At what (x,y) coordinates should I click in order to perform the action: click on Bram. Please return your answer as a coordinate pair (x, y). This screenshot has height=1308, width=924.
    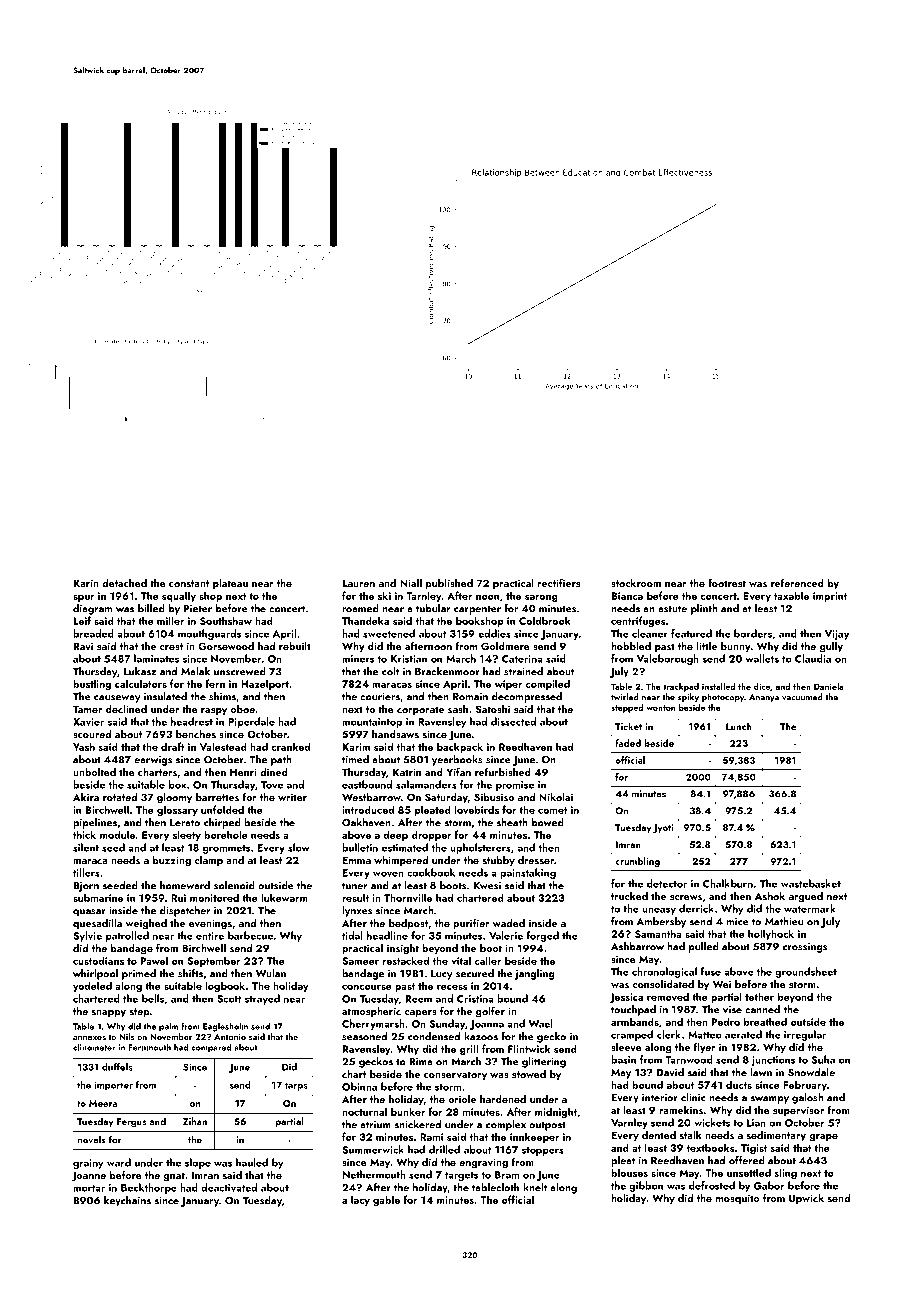
    Looking at the image, I should click on (507, 1175).
